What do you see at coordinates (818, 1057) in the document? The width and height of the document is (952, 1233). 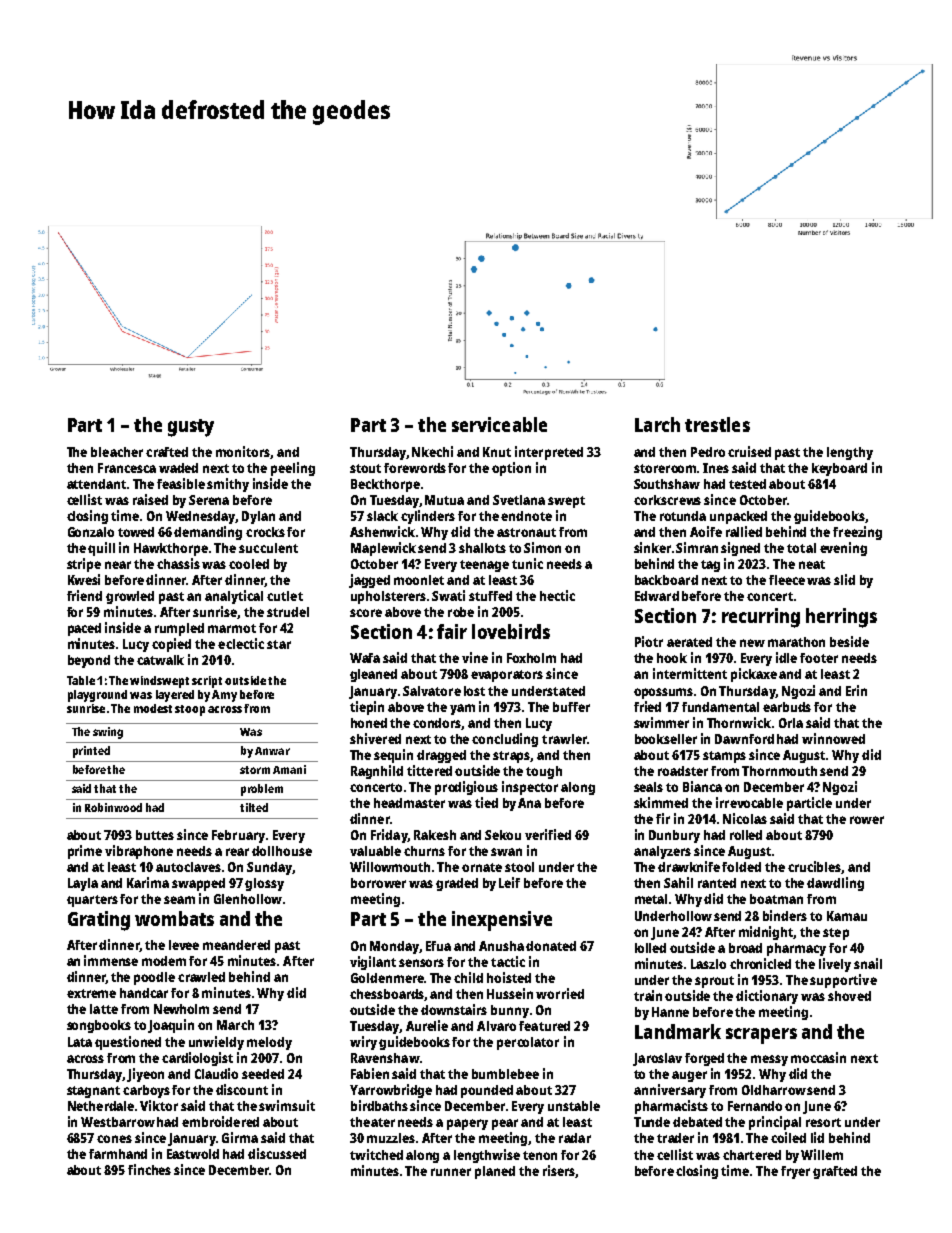 I see `moccasin` at bounding box center [818, 1057].
